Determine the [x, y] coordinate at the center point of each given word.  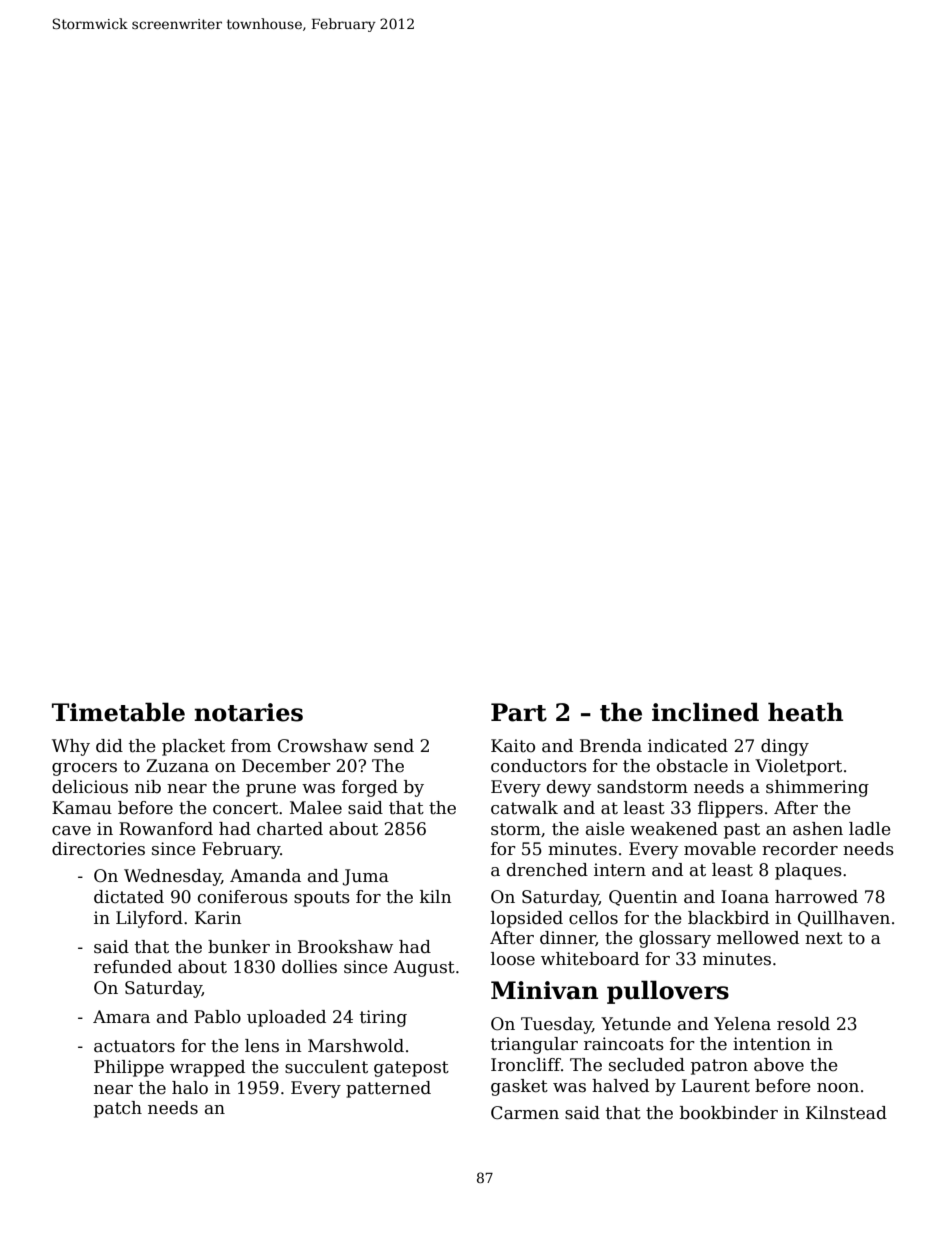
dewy [569, 788]
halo [190, 1088]
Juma [366, 877]
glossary [675, 939]
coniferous [243, 897]
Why [71, 747]
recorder [800, 849]
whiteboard [590, 959]
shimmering [817, 788]
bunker [239, 947]
